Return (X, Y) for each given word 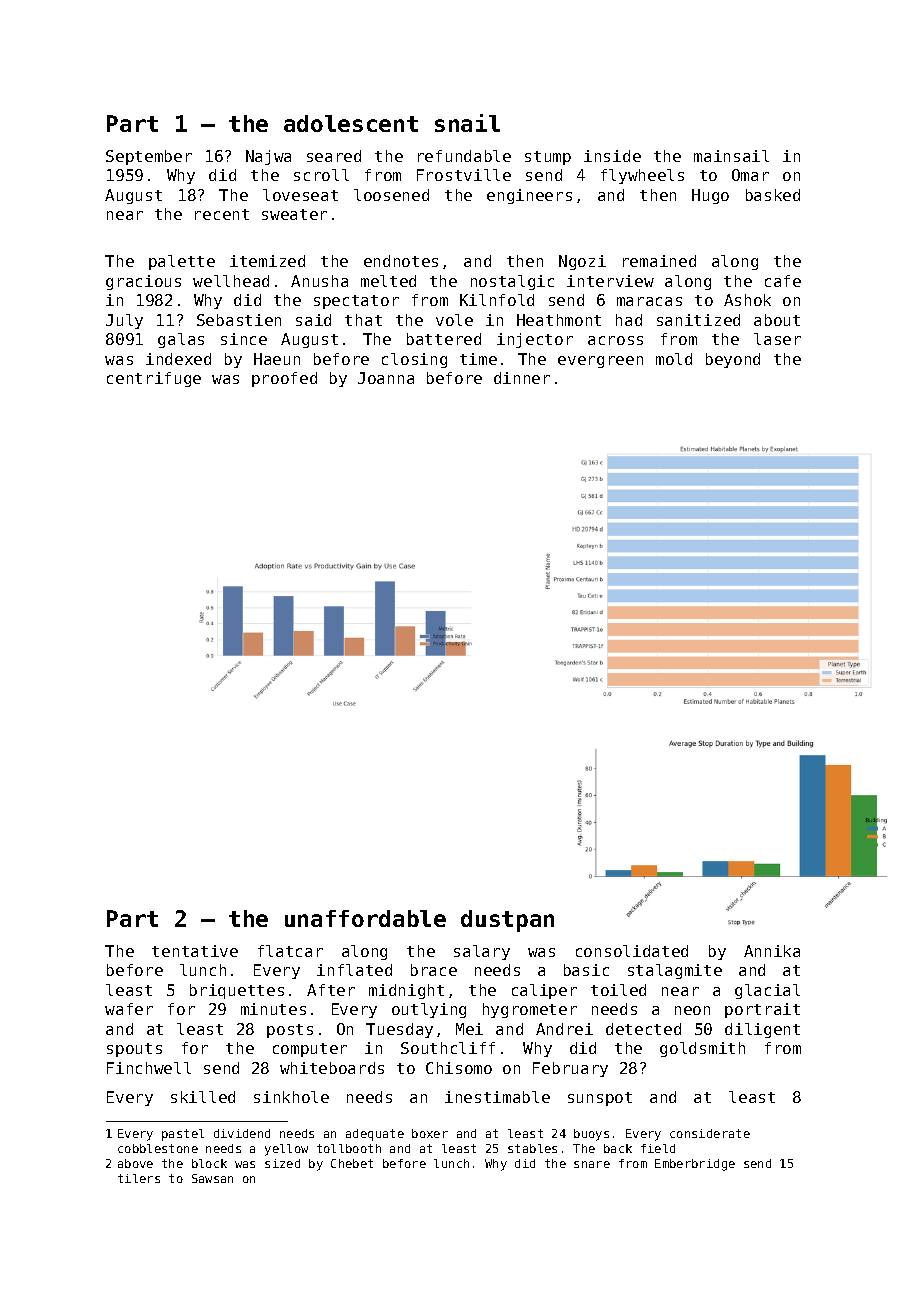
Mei (469, 1029)
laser (777, 339)
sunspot (600, 1099)
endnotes (401, 261)
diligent (762, 1030)
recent (222, 214)
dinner (522, 378)
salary (482, 952)
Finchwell (149, 1068)
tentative (195, 951)
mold (674, 359)
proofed (284, 379)
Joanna (386, 378)
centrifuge (154, 379)
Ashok (747, 300)
